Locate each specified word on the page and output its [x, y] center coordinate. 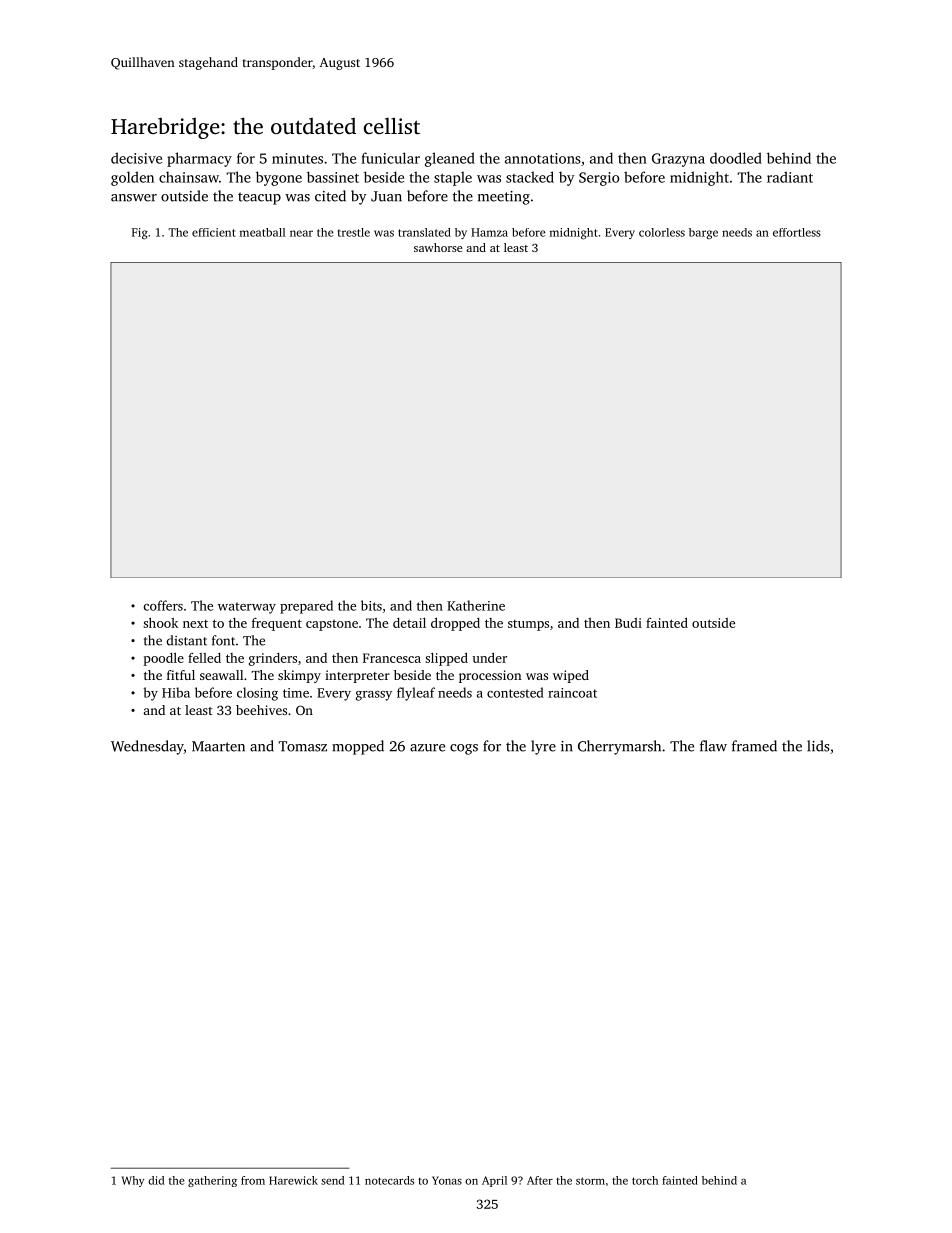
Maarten [218, 746]
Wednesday [147, 747]
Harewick [293, 1180]
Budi [628, 623]
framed [754, 746]
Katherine [476, 605]
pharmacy [199, 159]
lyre [543, 747]
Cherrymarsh [619, 747]
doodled [736, 158]
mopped [358, 747]
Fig [140, 233]
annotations [543, 158]
